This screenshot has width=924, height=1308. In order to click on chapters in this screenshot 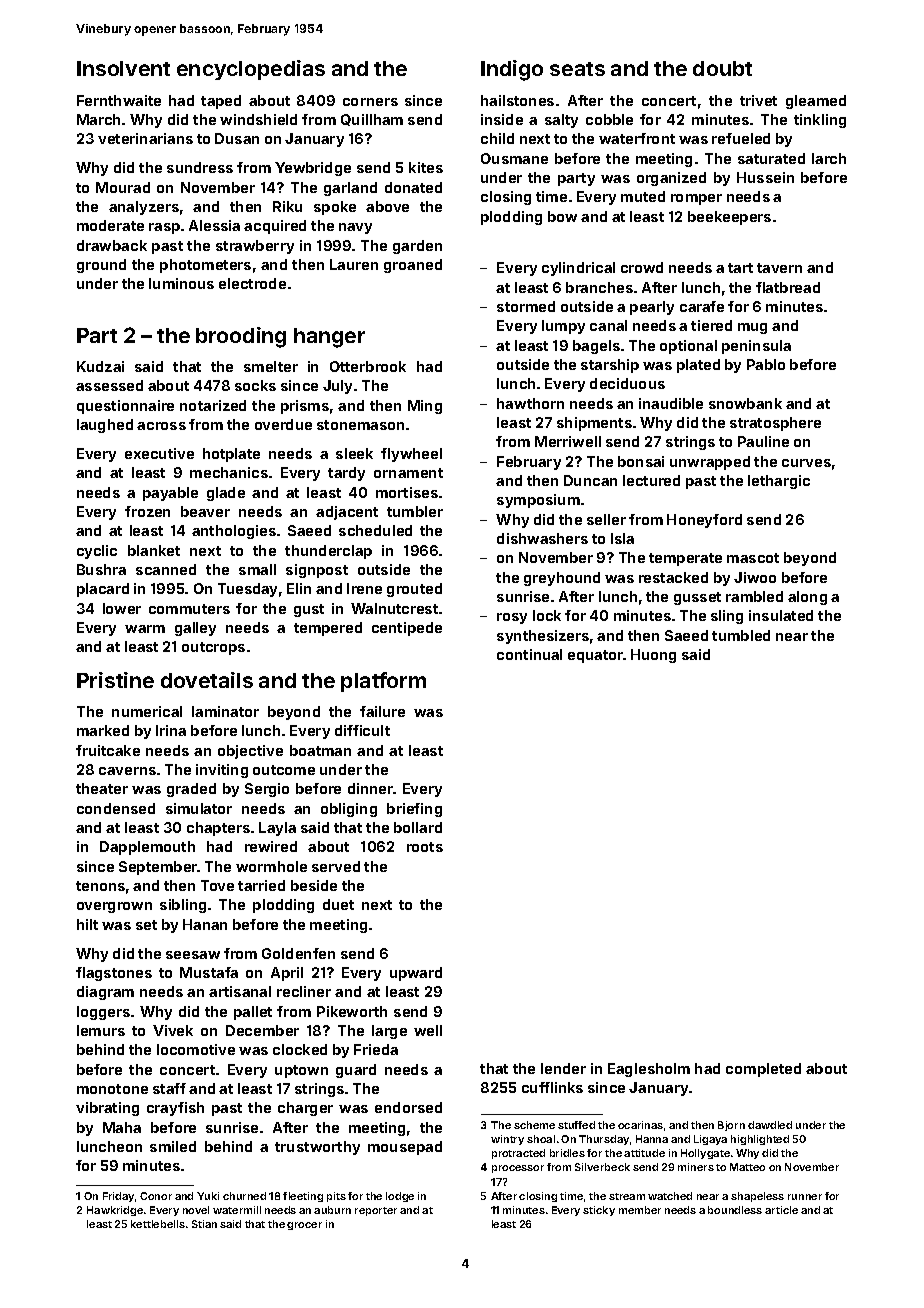, I will do `click(218, 829)`.
